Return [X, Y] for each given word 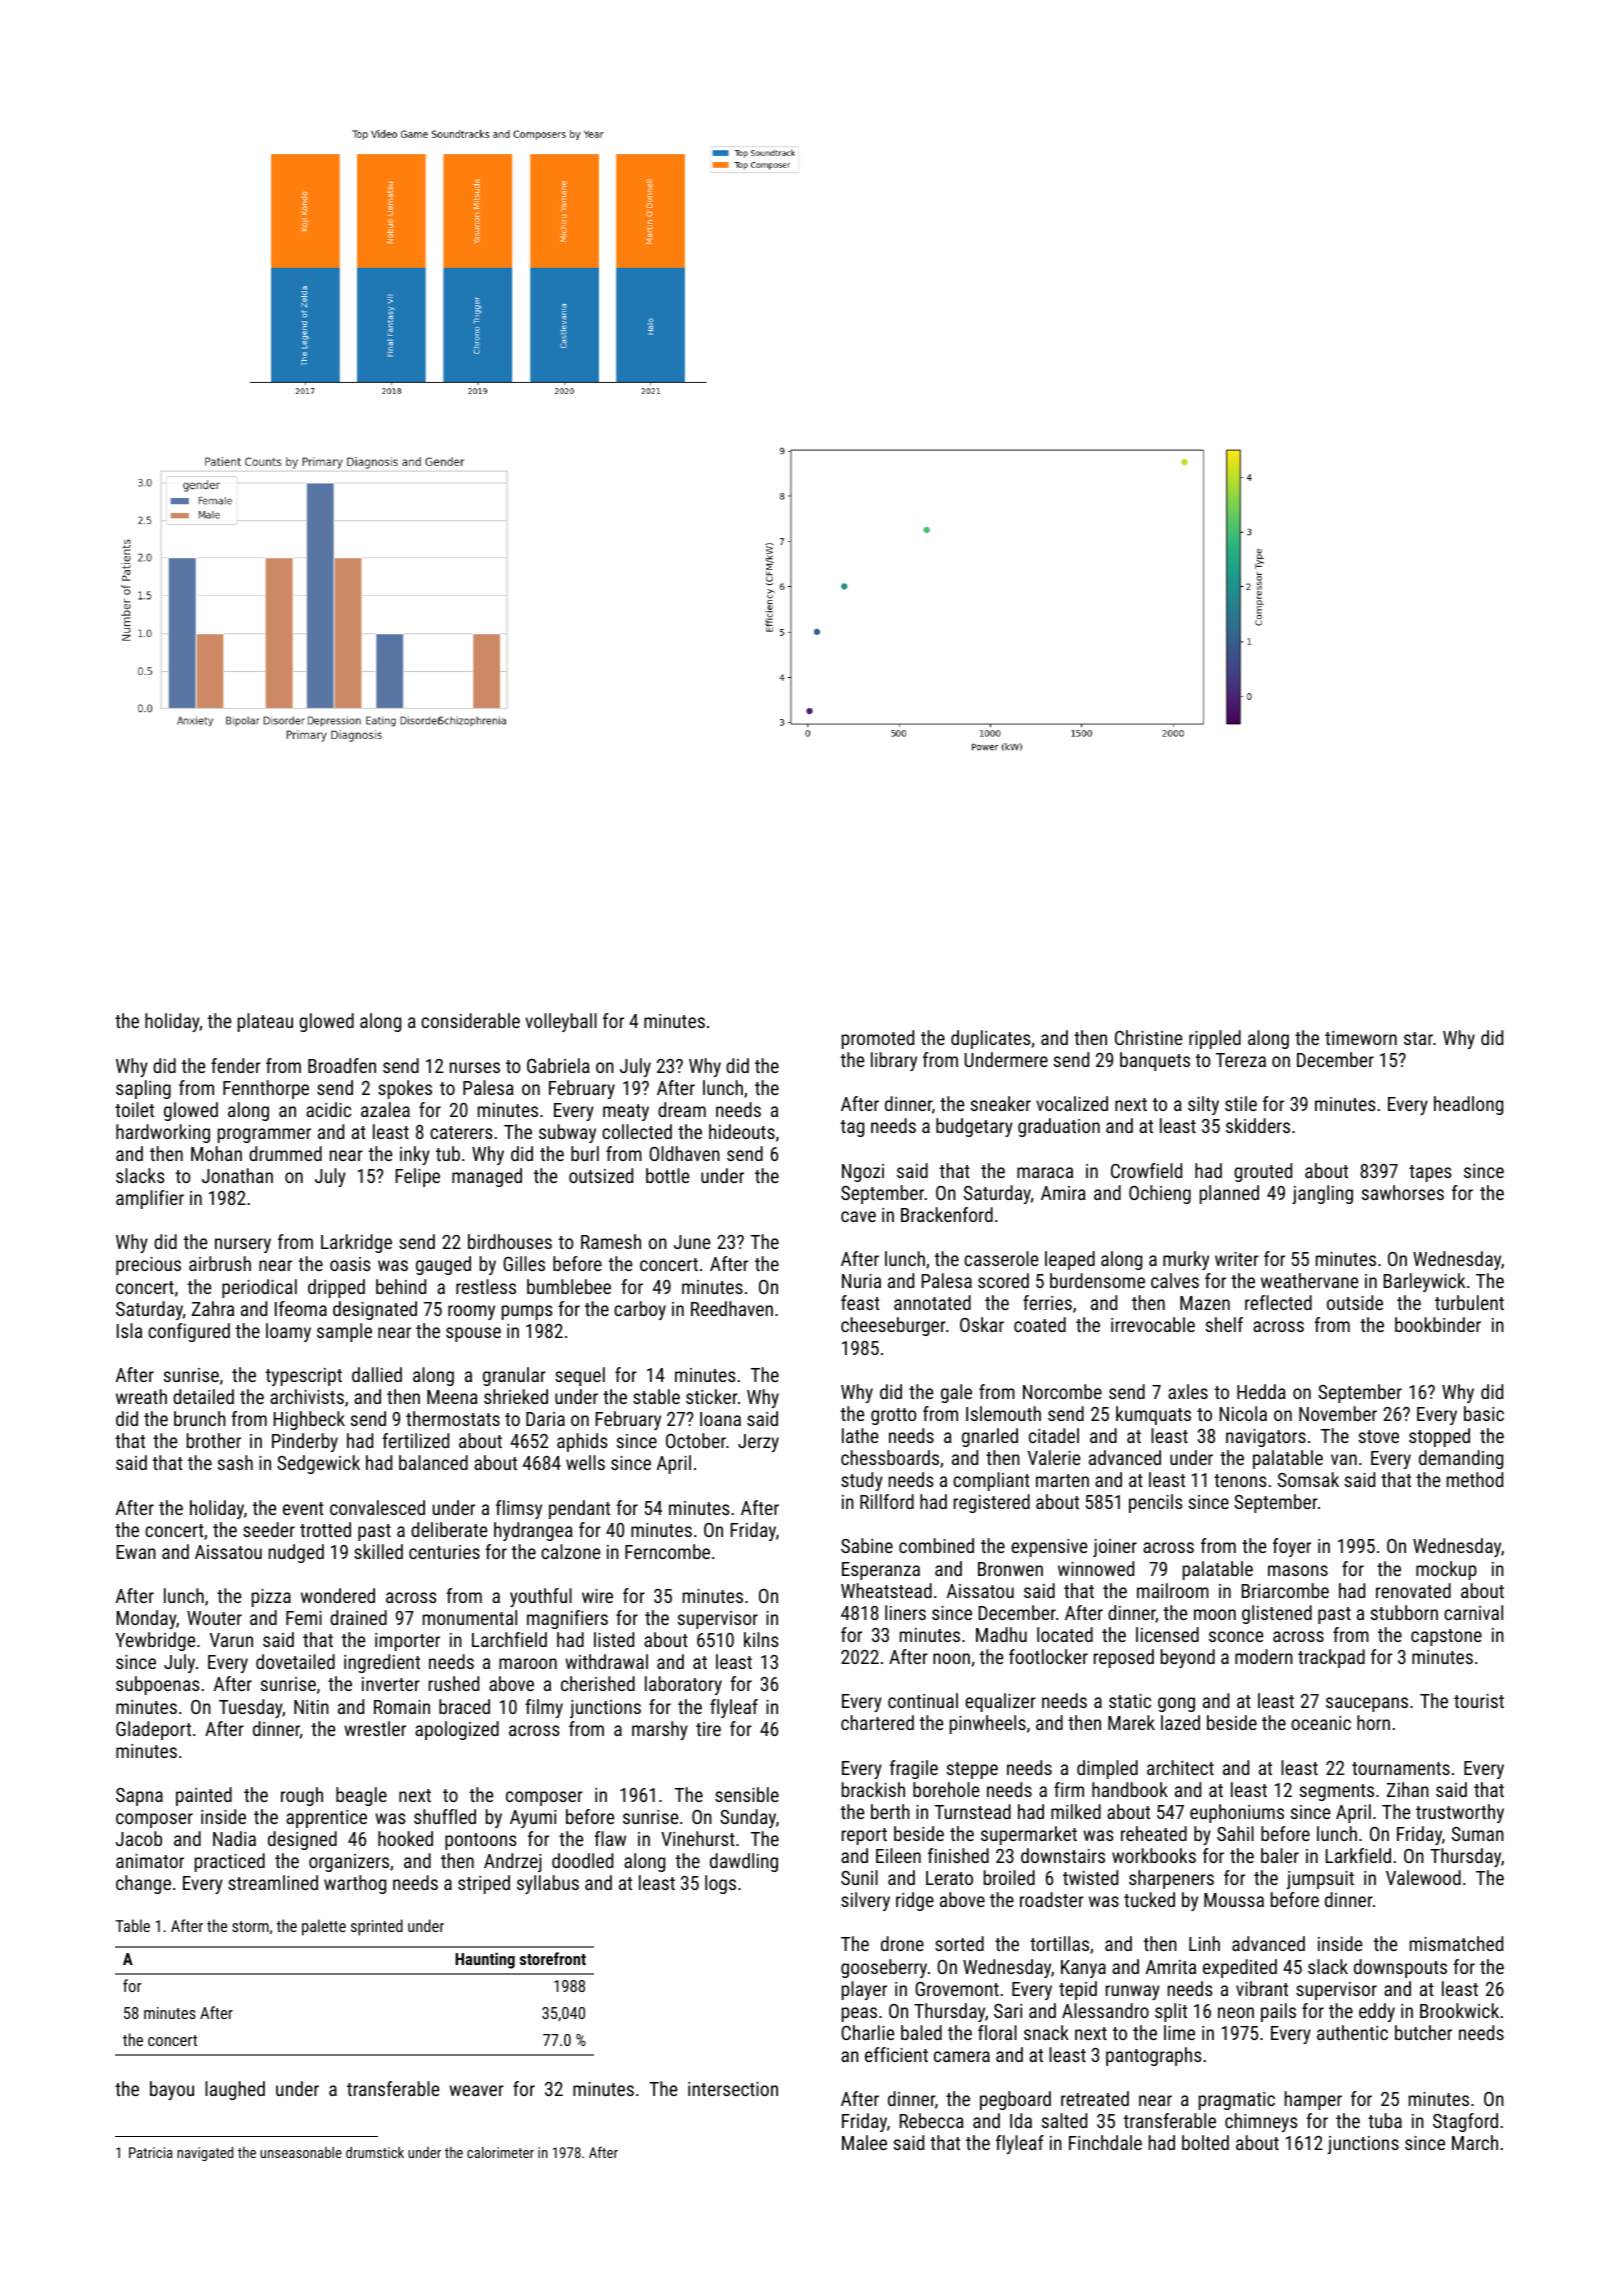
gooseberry [884, 1968]
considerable [470, 1020]
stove [1379, 1436]
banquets [1155, 1061]
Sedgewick [318, 1464]
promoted [878, 1039]
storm [250, 1926]
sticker [712, 1396]
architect [1180, 1767]
